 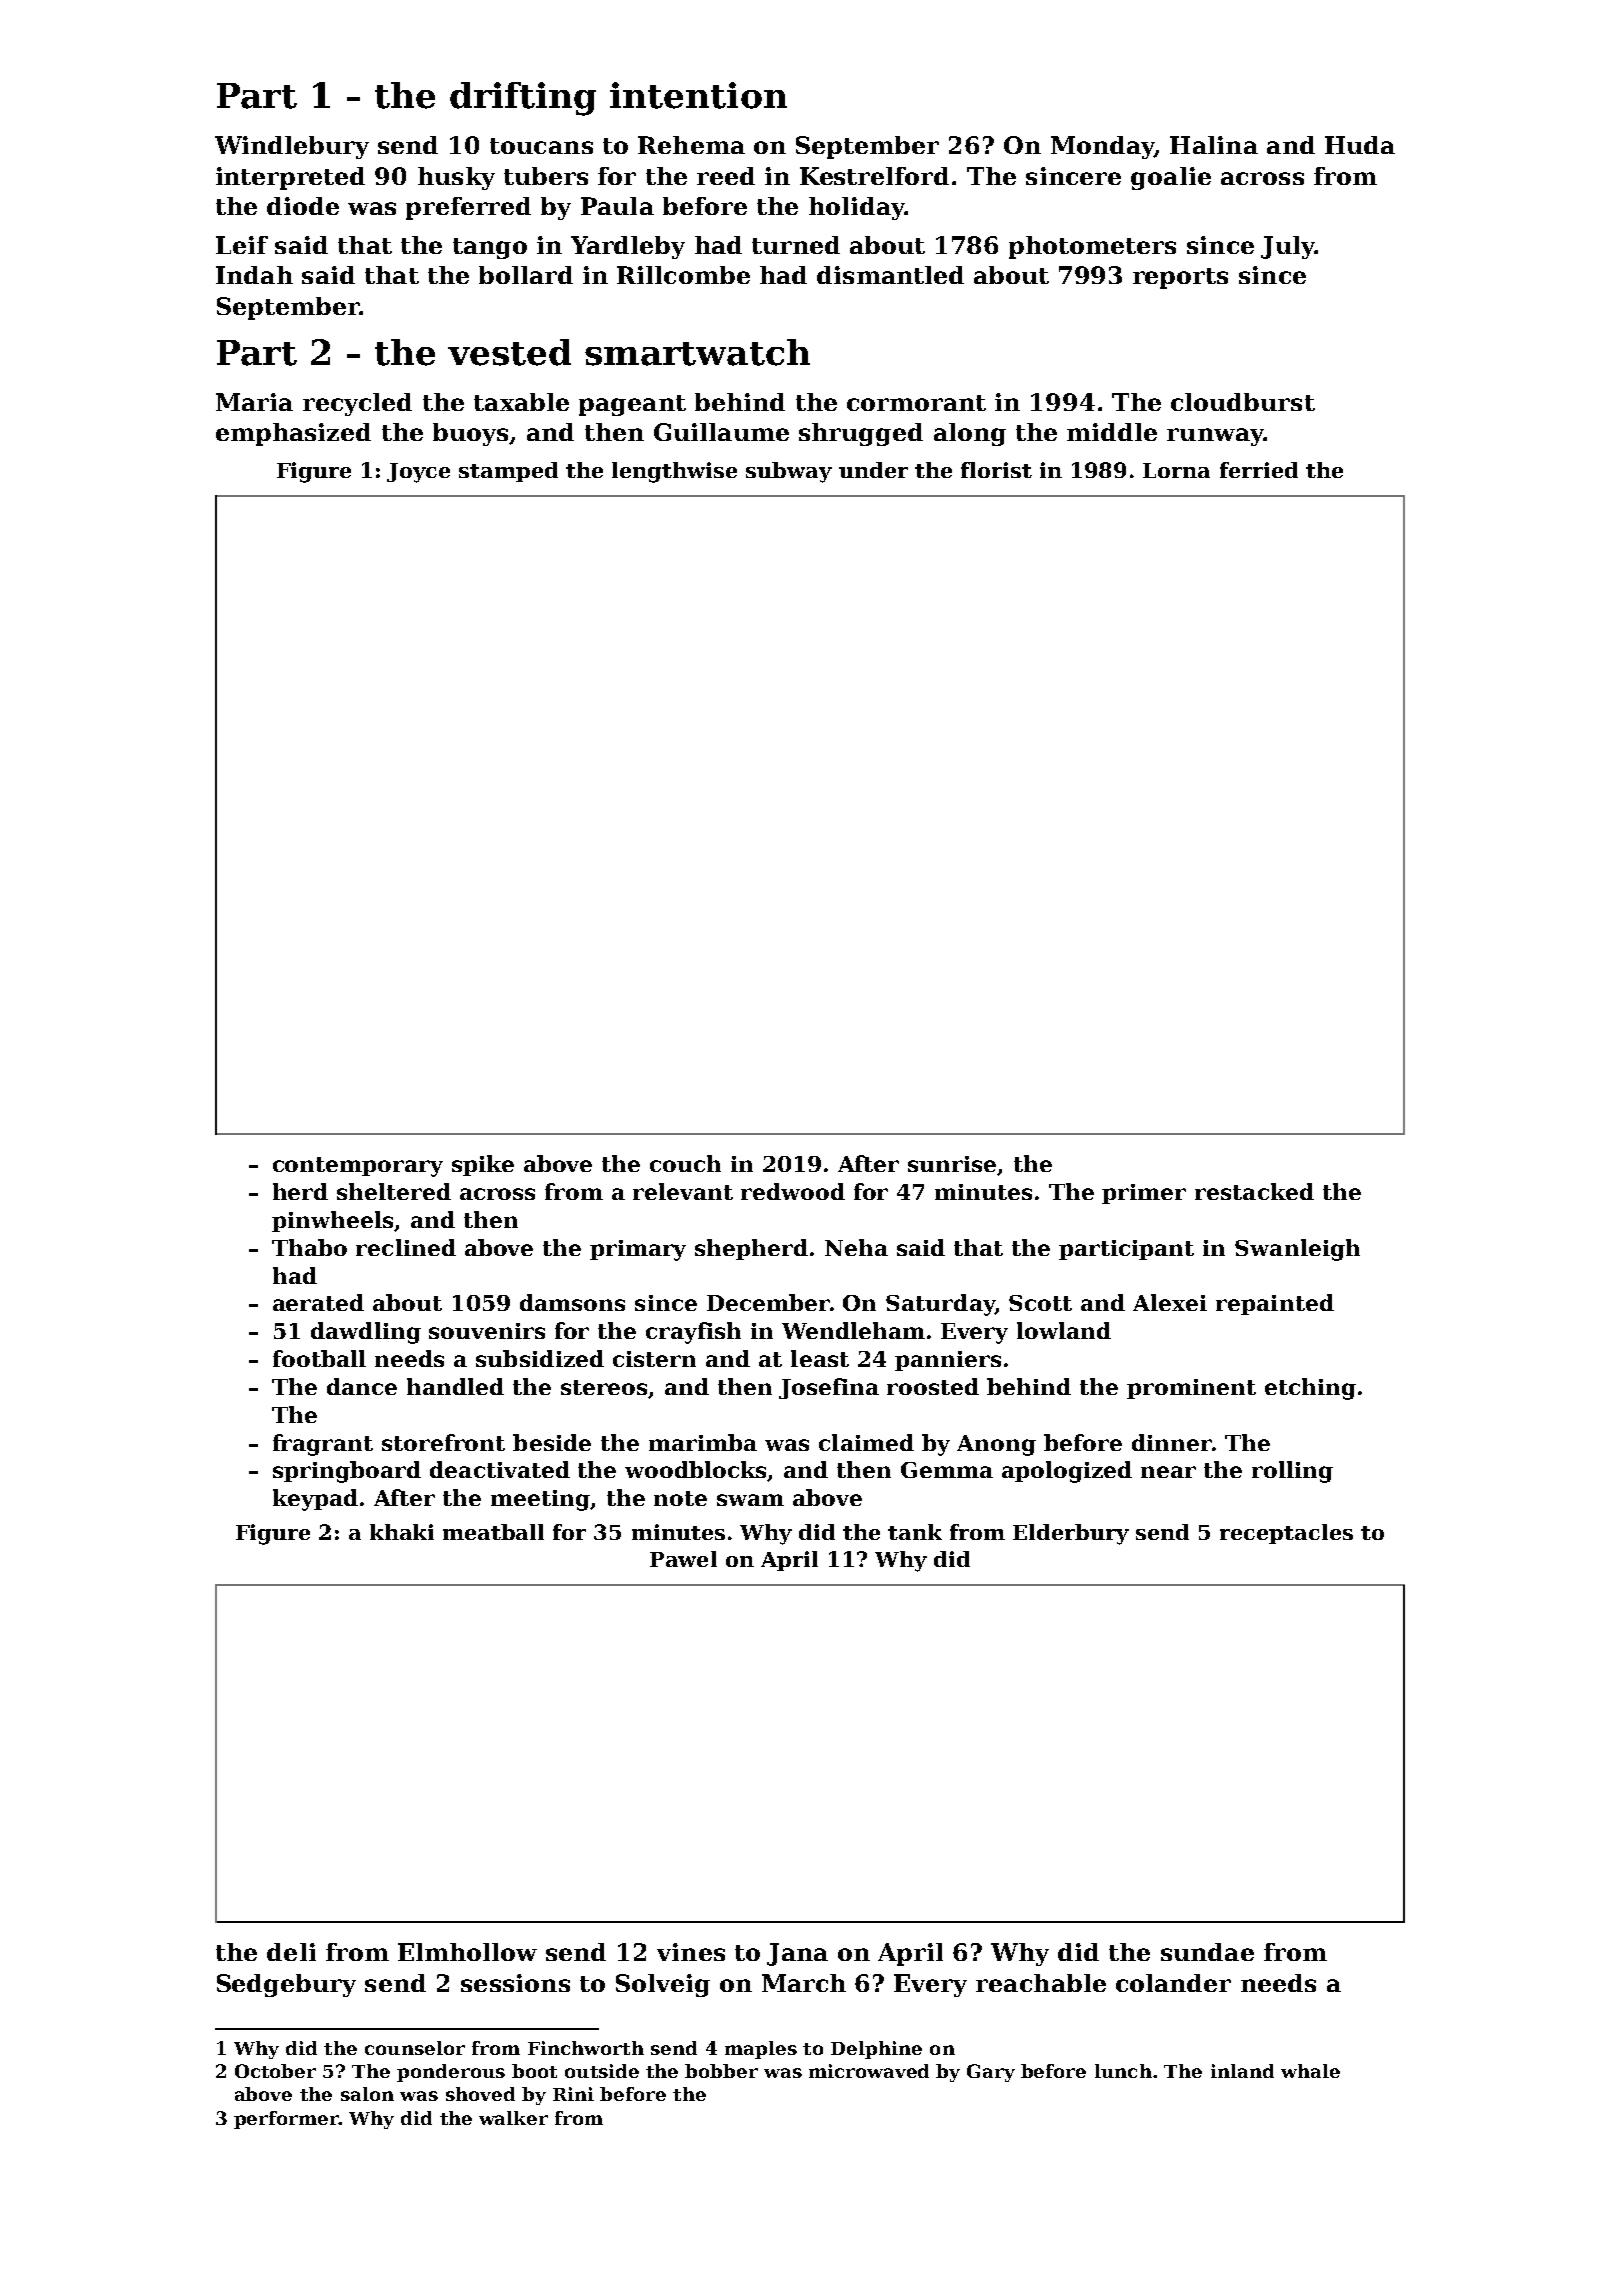 What do you see at coordinates (402, 1532) in the page?
I see `khaki` at bounding box center [402, 1532].
